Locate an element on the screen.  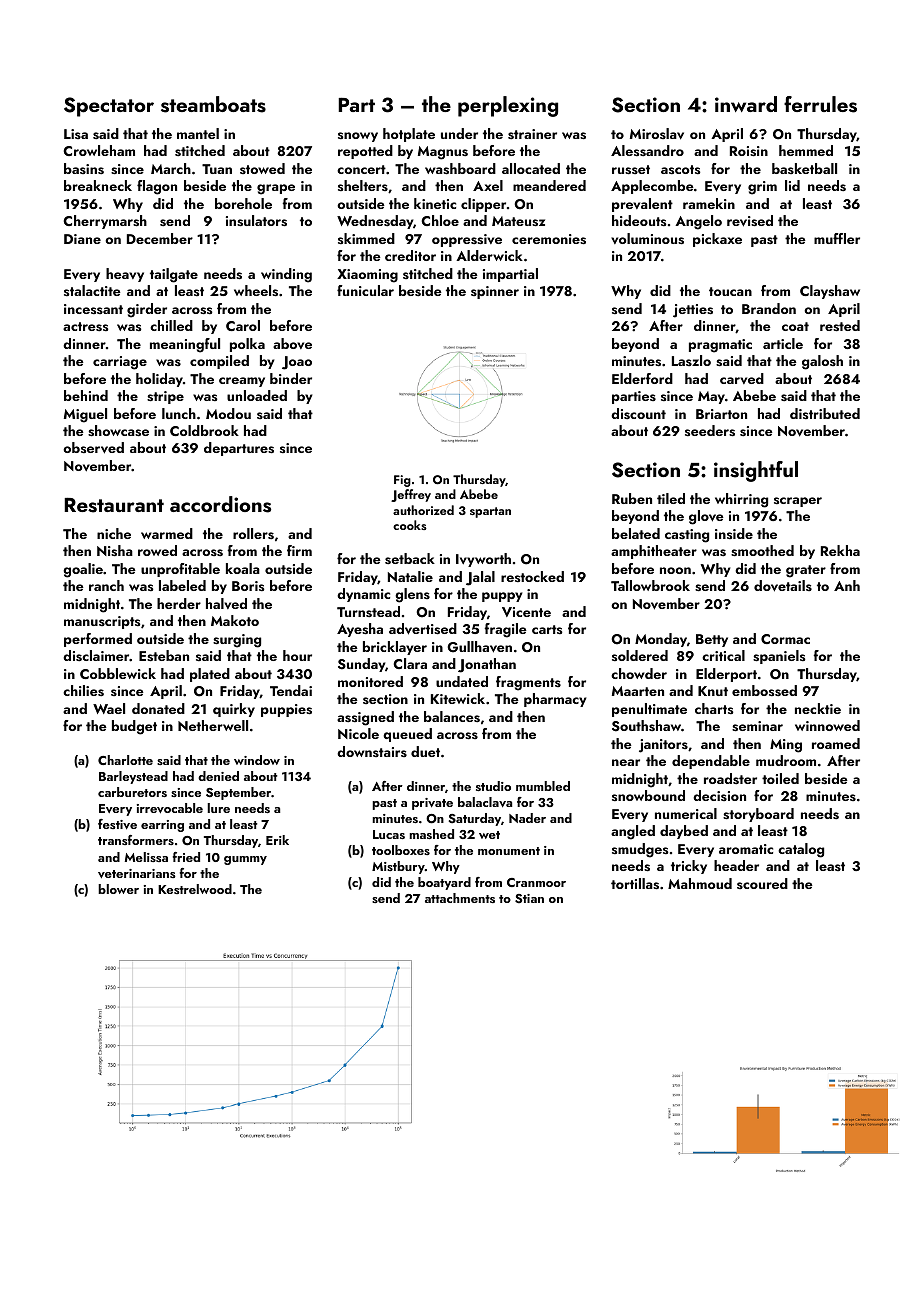
perplexing is located at coordinates (508, 106).
